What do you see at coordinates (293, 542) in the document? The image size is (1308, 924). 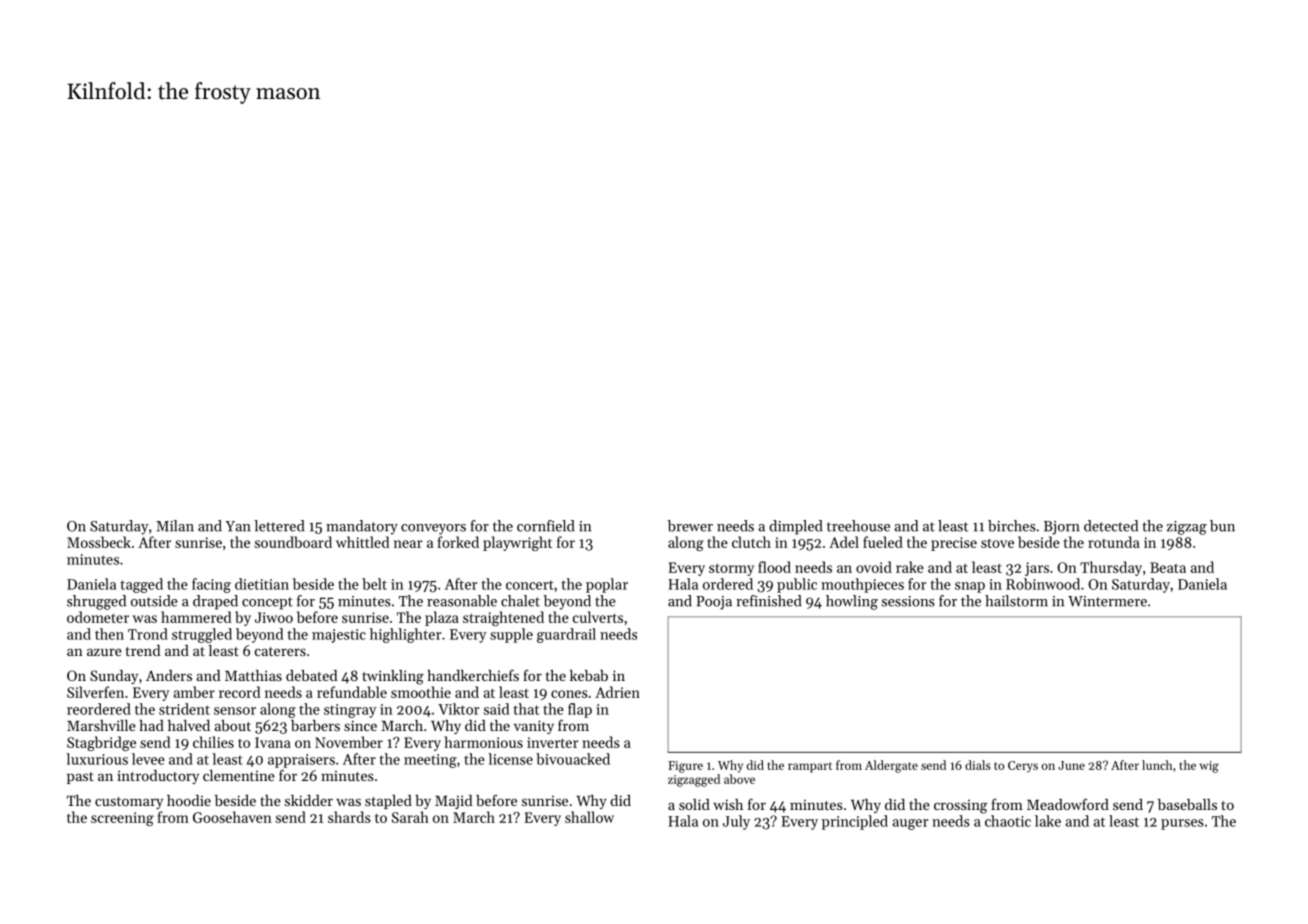 I see `soundboard` at bounding box center [293, 542].
